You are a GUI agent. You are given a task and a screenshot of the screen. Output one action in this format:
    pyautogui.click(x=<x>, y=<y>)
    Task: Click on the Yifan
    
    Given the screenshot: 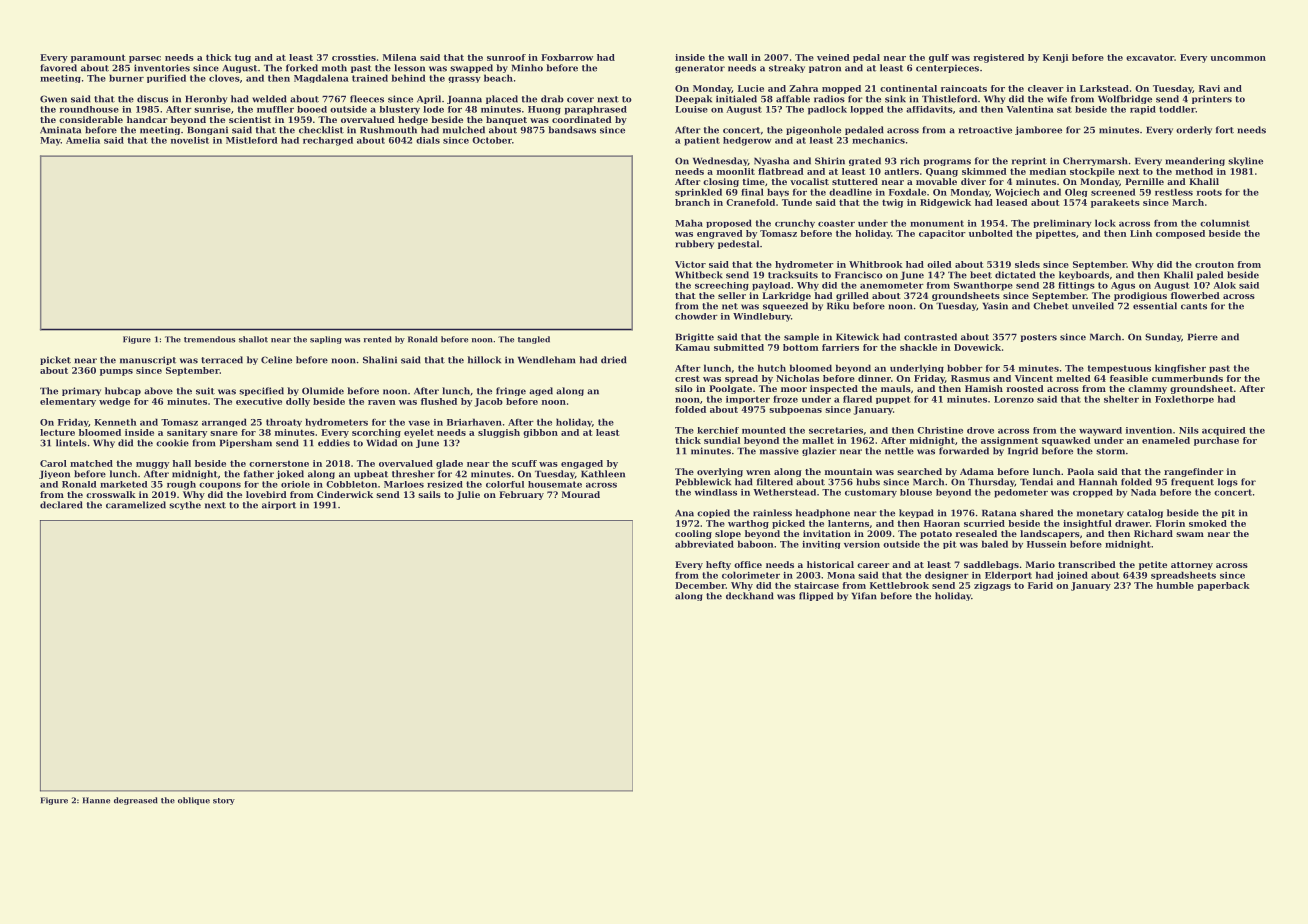 What is the action you would take?
    pyautogui.click(x=864, y=596)
